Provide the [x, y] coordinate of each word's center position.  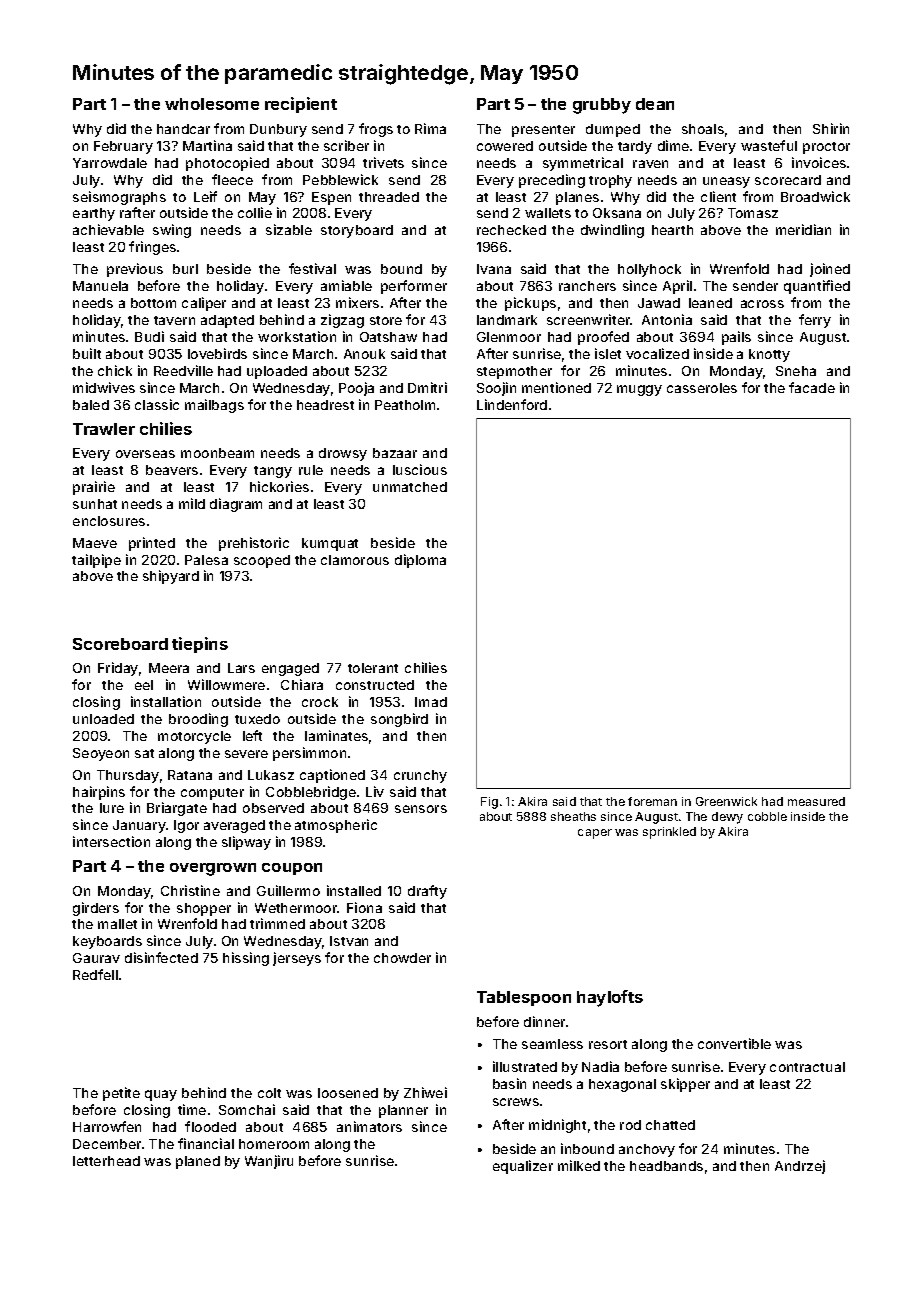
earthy [94, 214]
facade [812, 387]
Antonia [667, 319]
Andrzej [800, 1167]
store [386, 320]
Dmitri [427, 387]
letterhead [106, 1161]
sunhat [95, 504]
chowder [402, 958]
